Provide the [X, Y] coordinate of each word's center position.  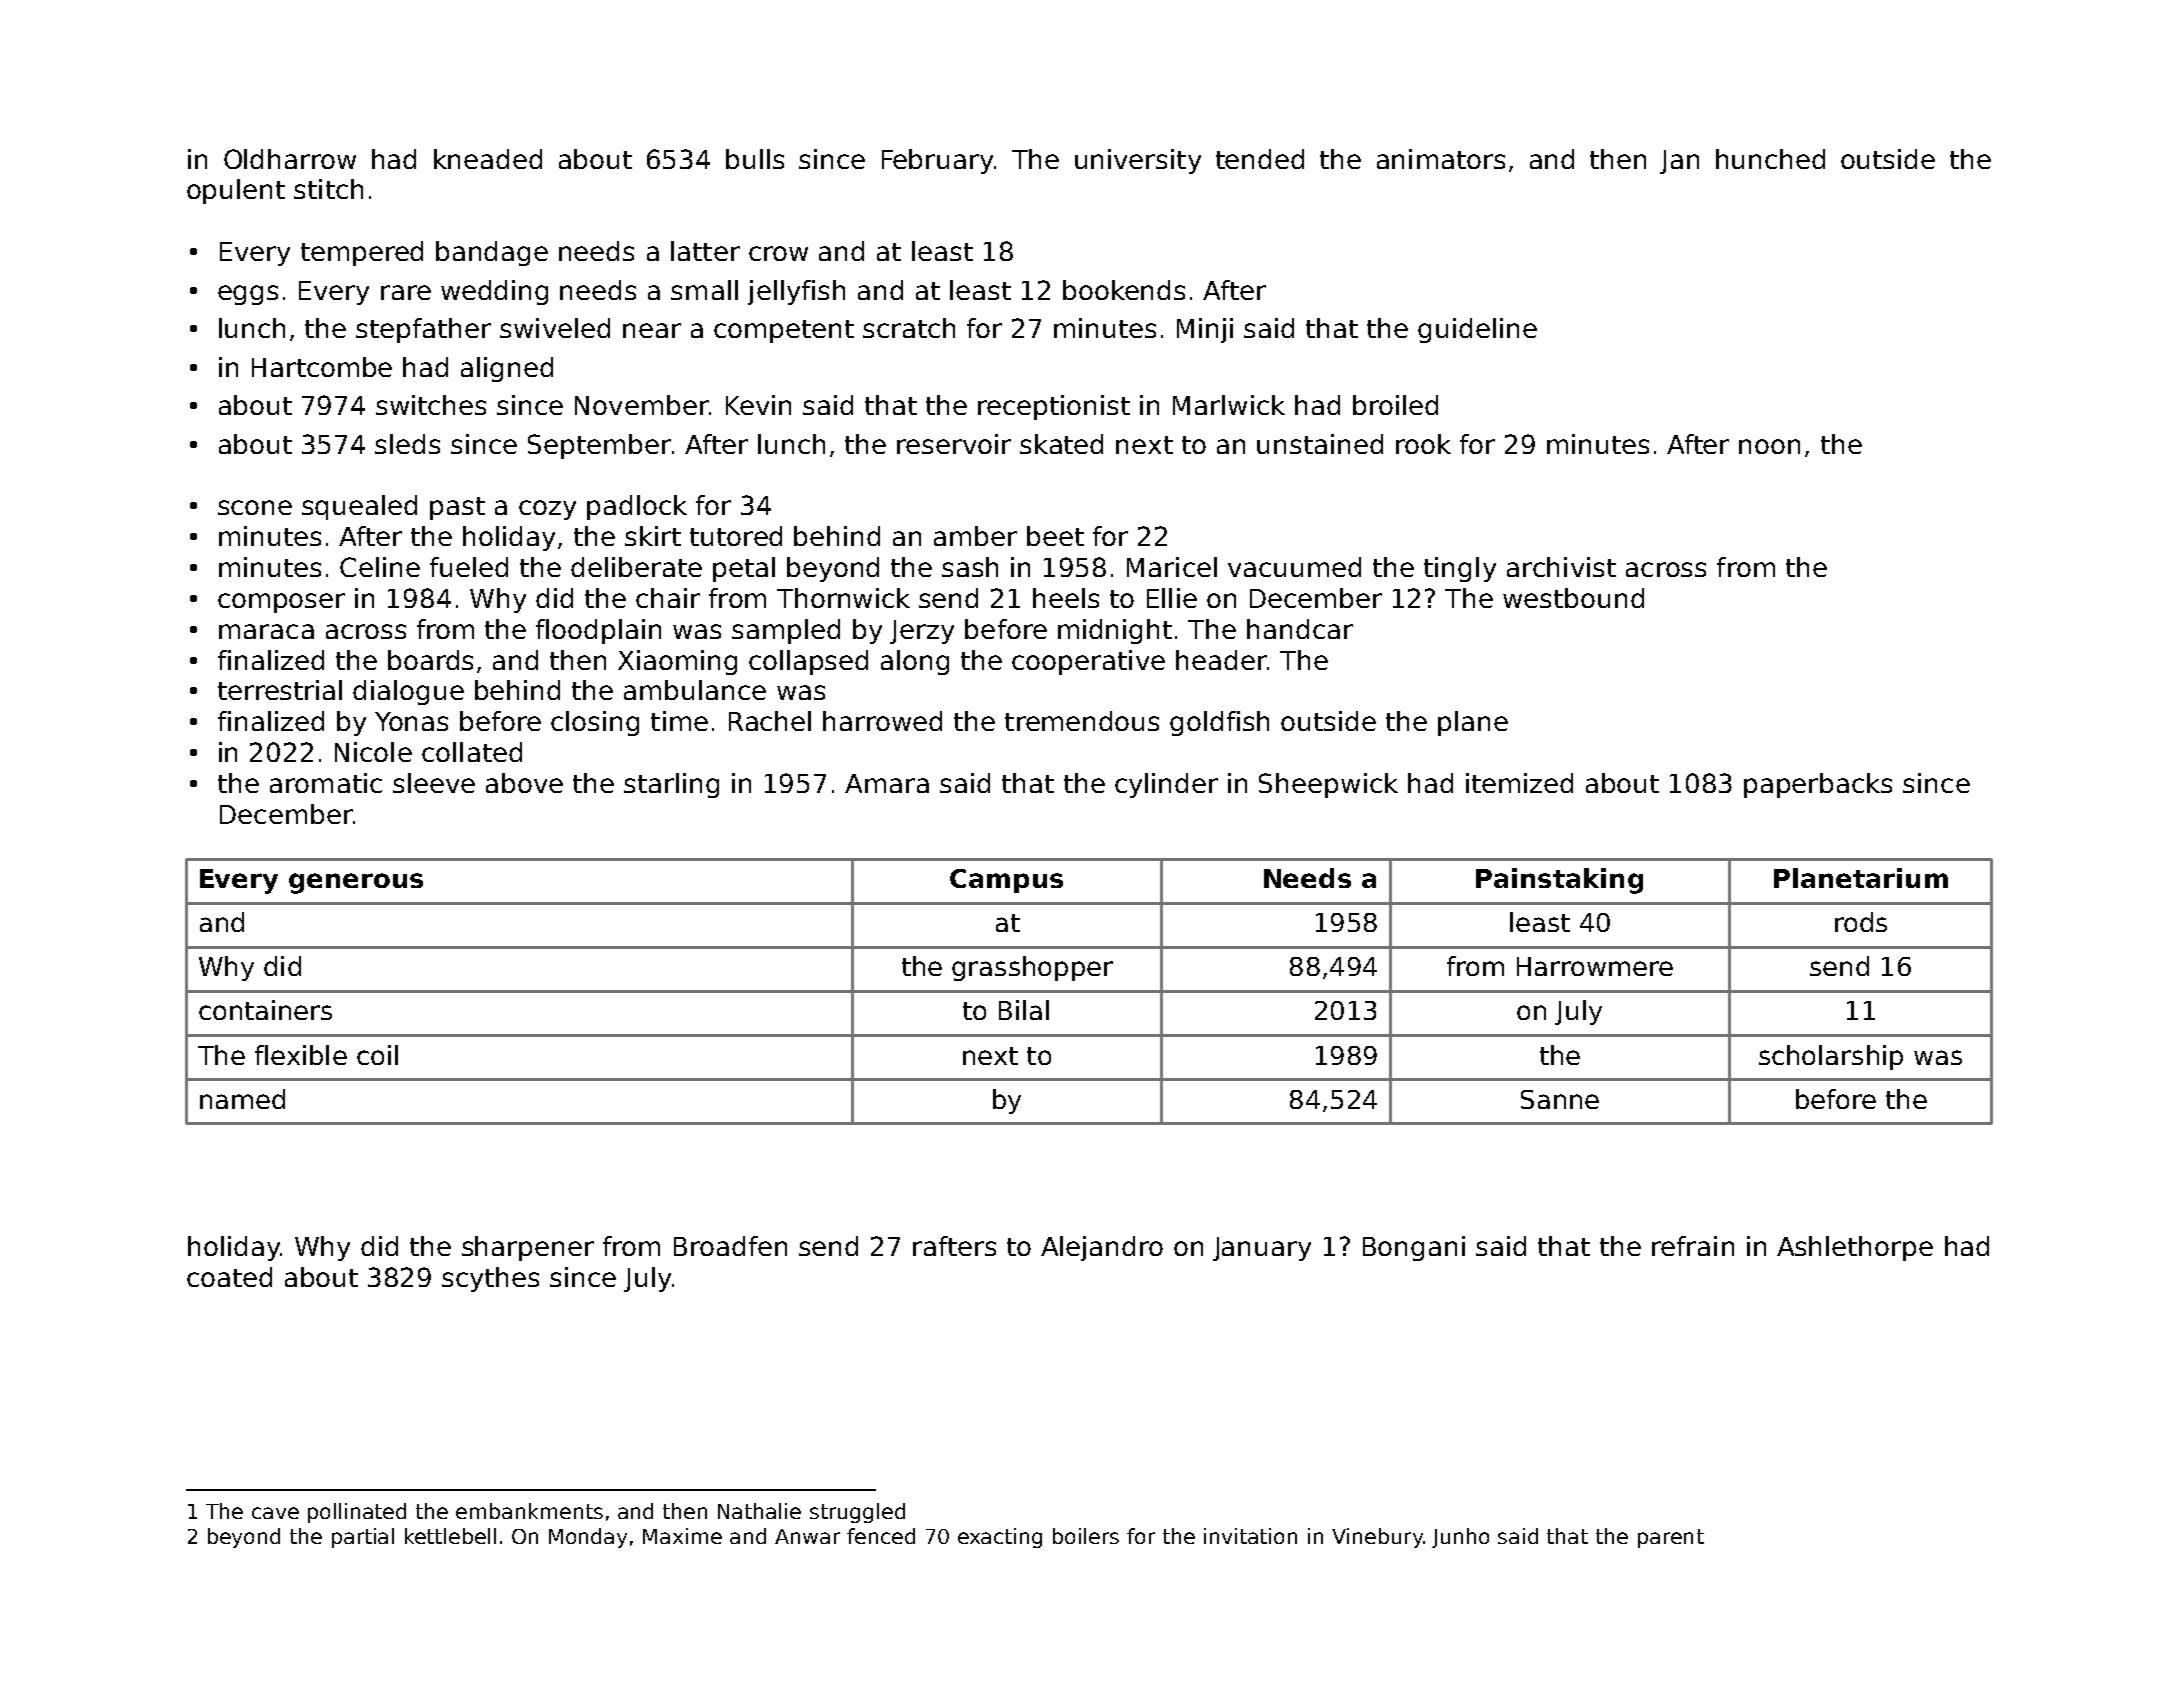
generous [356, 883]
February [937, 161]
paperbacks [1818, 785]
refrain [1693, 1246]
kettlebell [450, 1536]
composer [281, 603]
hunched [1770, 159]
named [242, 1099]
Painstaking [1559, 881]
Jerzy [922, 632]
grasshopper [1032, 968]
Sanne [1560, 1099]
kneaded [488, 159]
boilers [1086, 1536]
